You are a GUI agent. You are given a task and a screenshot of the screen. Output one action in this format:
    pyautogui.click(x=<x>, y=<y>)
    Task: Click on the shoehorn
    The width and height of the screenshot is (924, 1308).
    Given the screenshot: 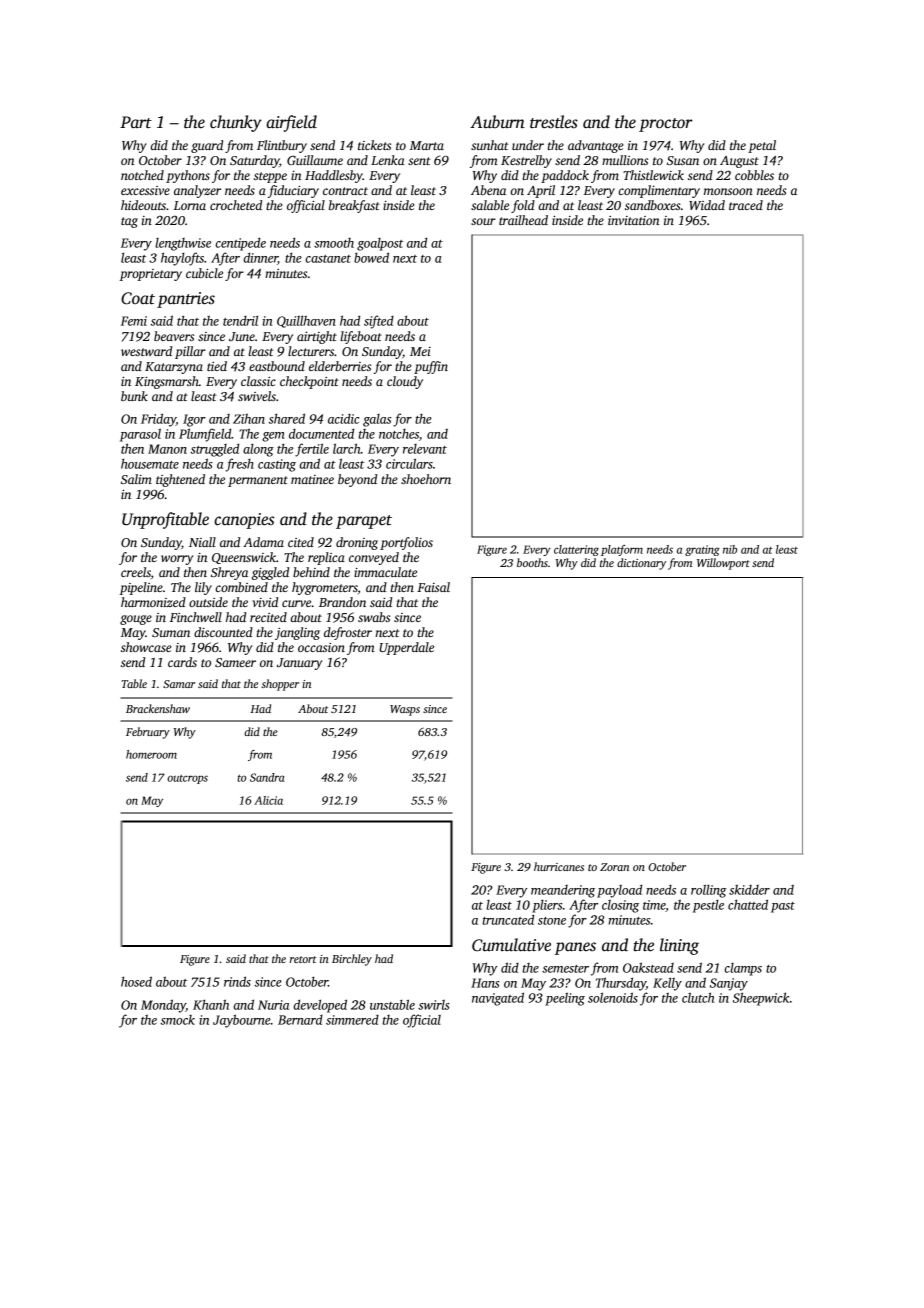 What is the action you would take?
    pyautogui.click(x=426, y=479)
